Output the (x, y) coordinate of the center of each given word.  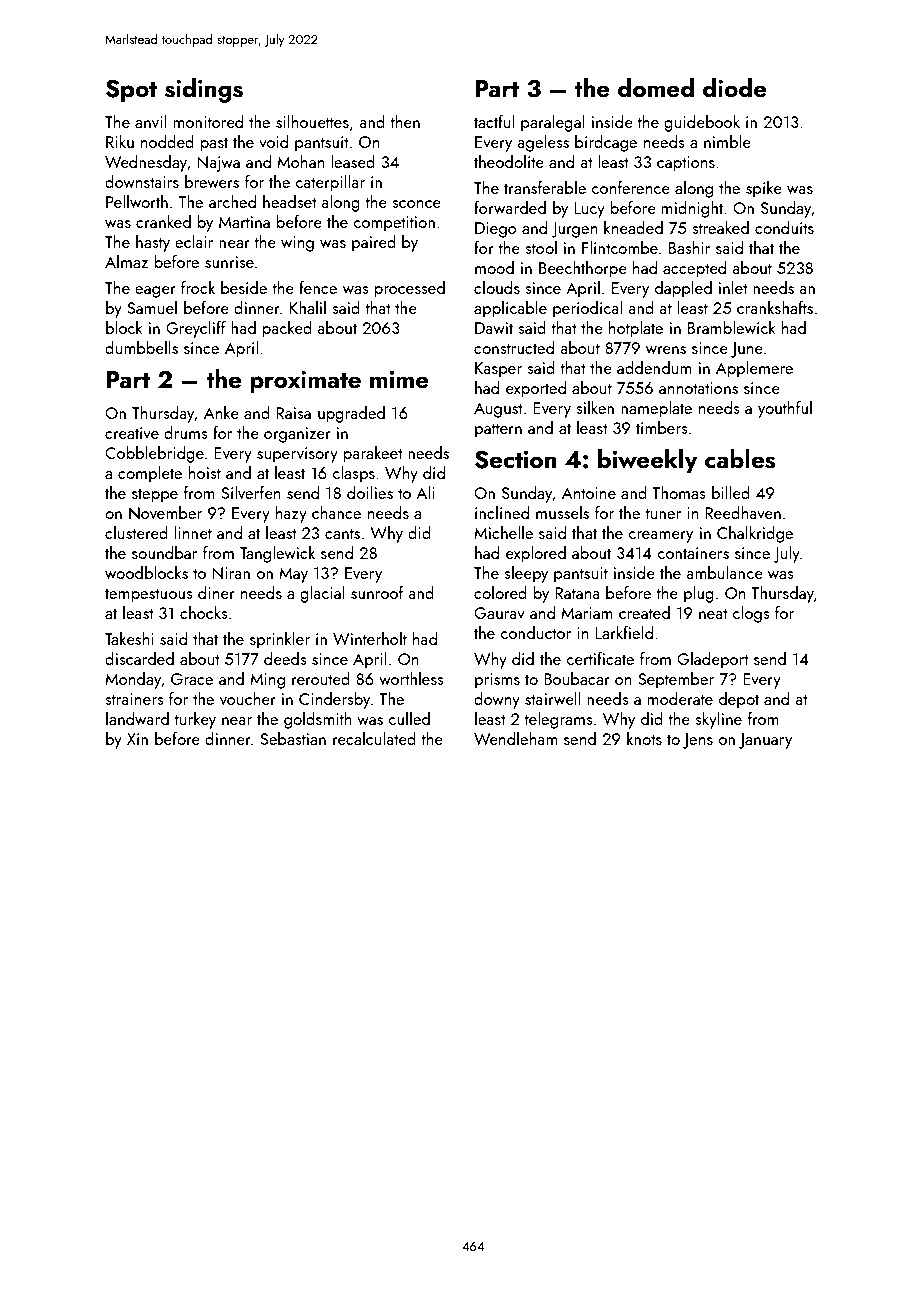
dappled (683, 289)
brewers (212, 181)
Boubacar (577, 678)
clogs (751, 614)
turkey (195, 720)
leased (353, 161)
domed (656, 88)
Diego (496, 230)
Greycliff (196, 329)
